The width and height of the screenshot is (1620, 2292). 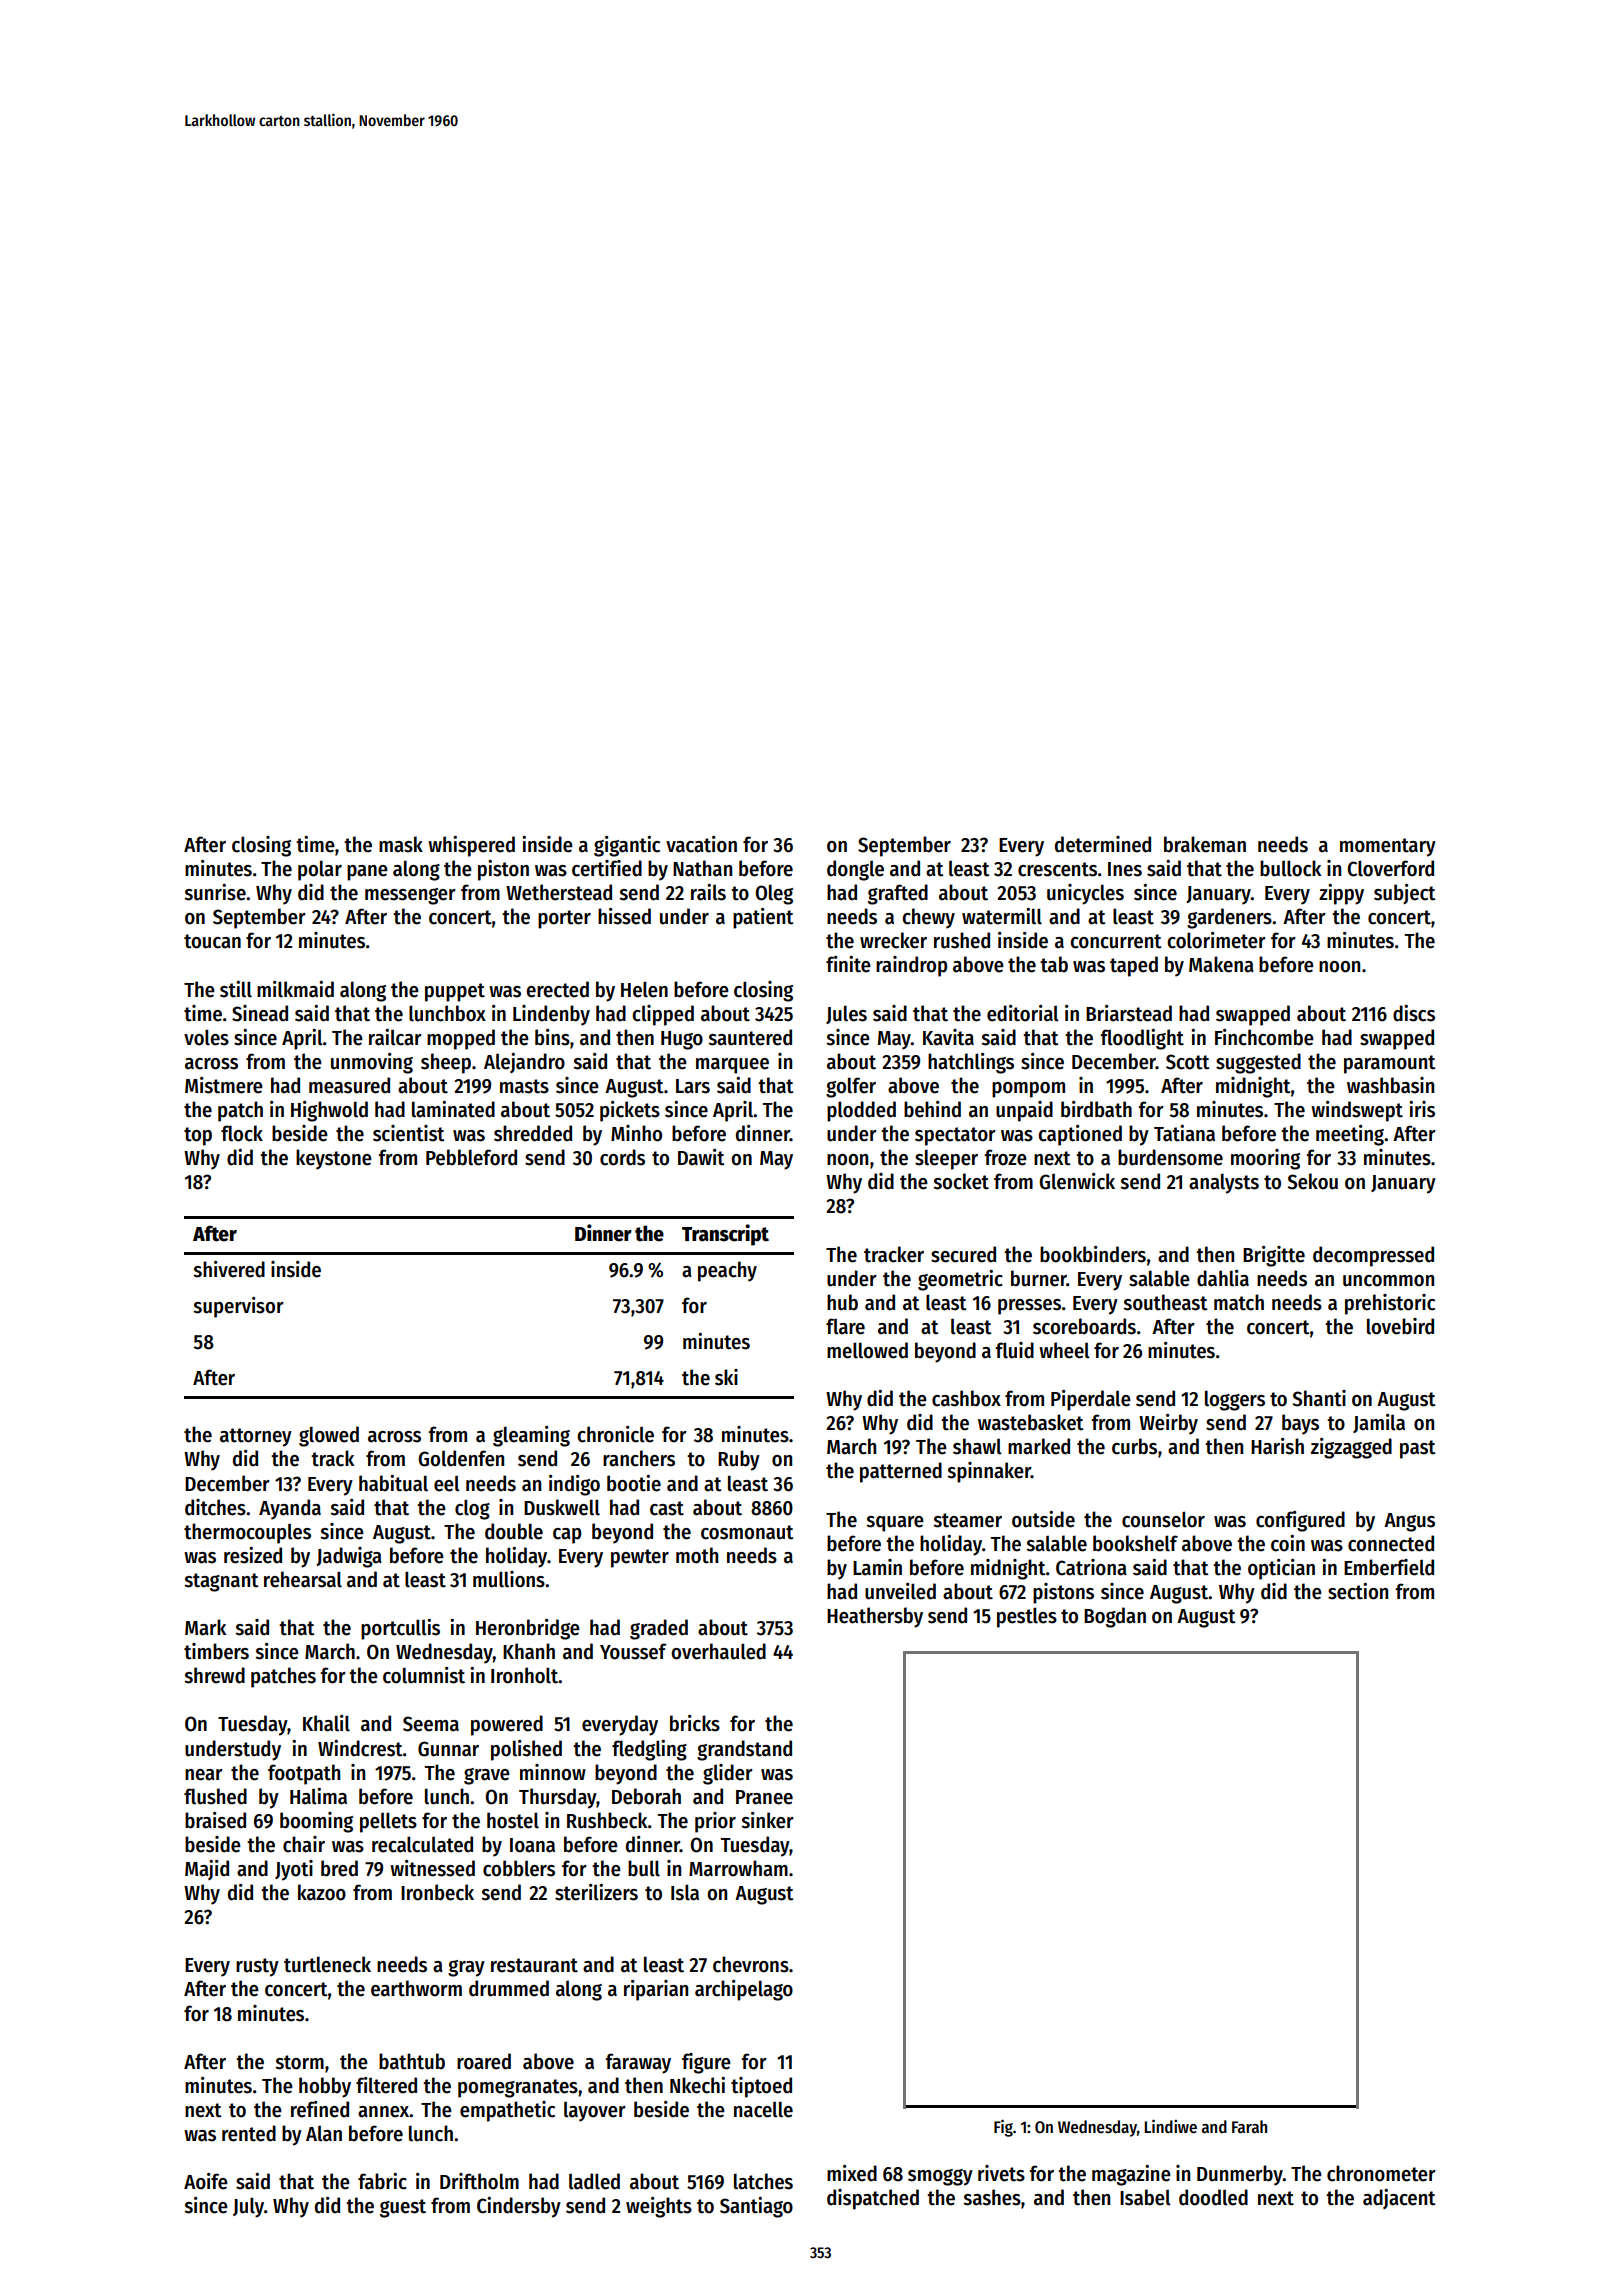 What do you see at coordinates (1358, 1591) in the screenshot?
I see `section` at bounding box center [1358, 1591].
